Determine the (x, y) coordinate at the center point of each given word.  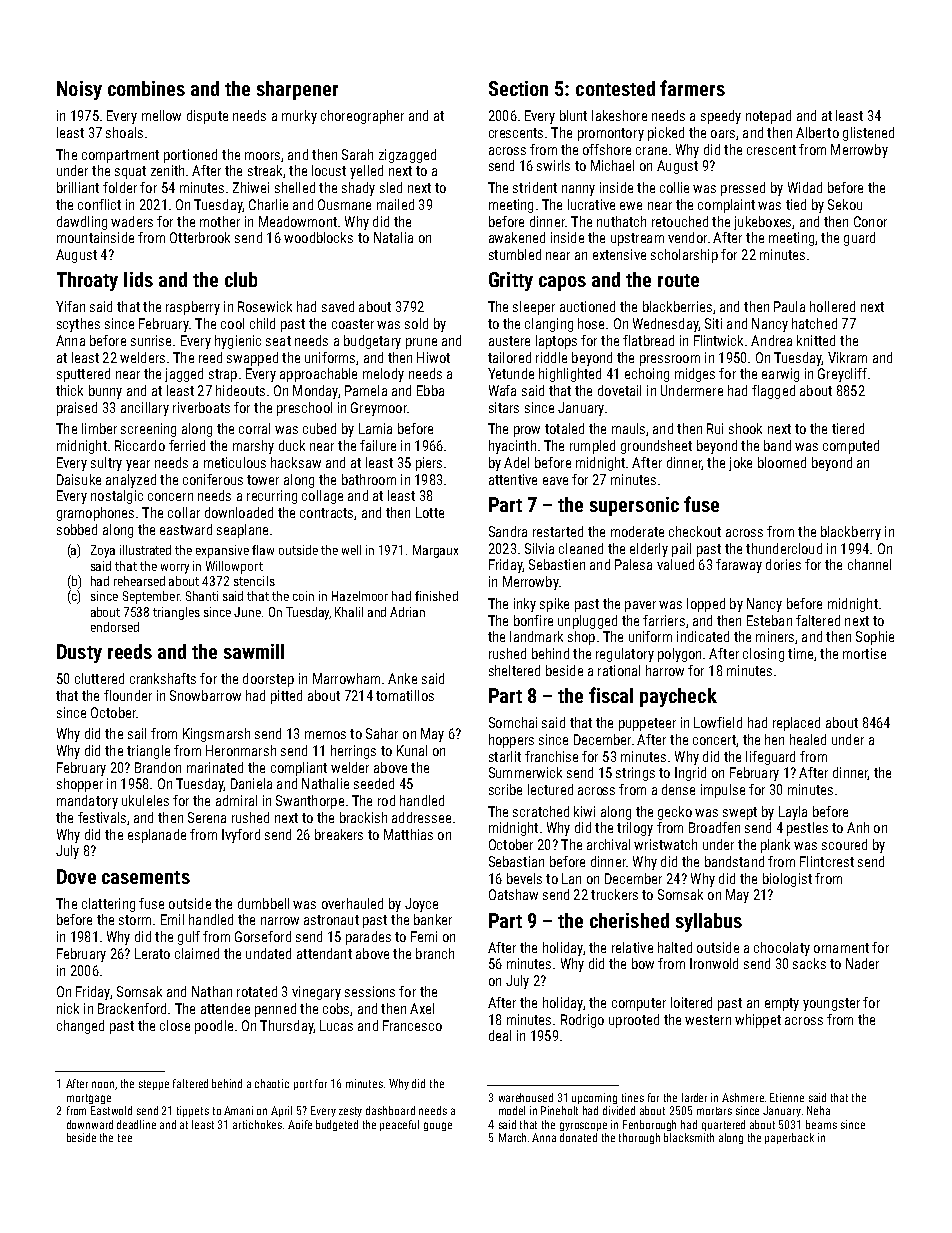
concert (714, 740)
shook (745, 428)
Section (518, 88)
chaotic (272, 1083)
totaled (564, 428)
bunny (105, 392)
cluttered (99, 678)
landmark (536, 636)
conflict (99, 204)
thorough (639, 1138)
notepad (768, 117)
